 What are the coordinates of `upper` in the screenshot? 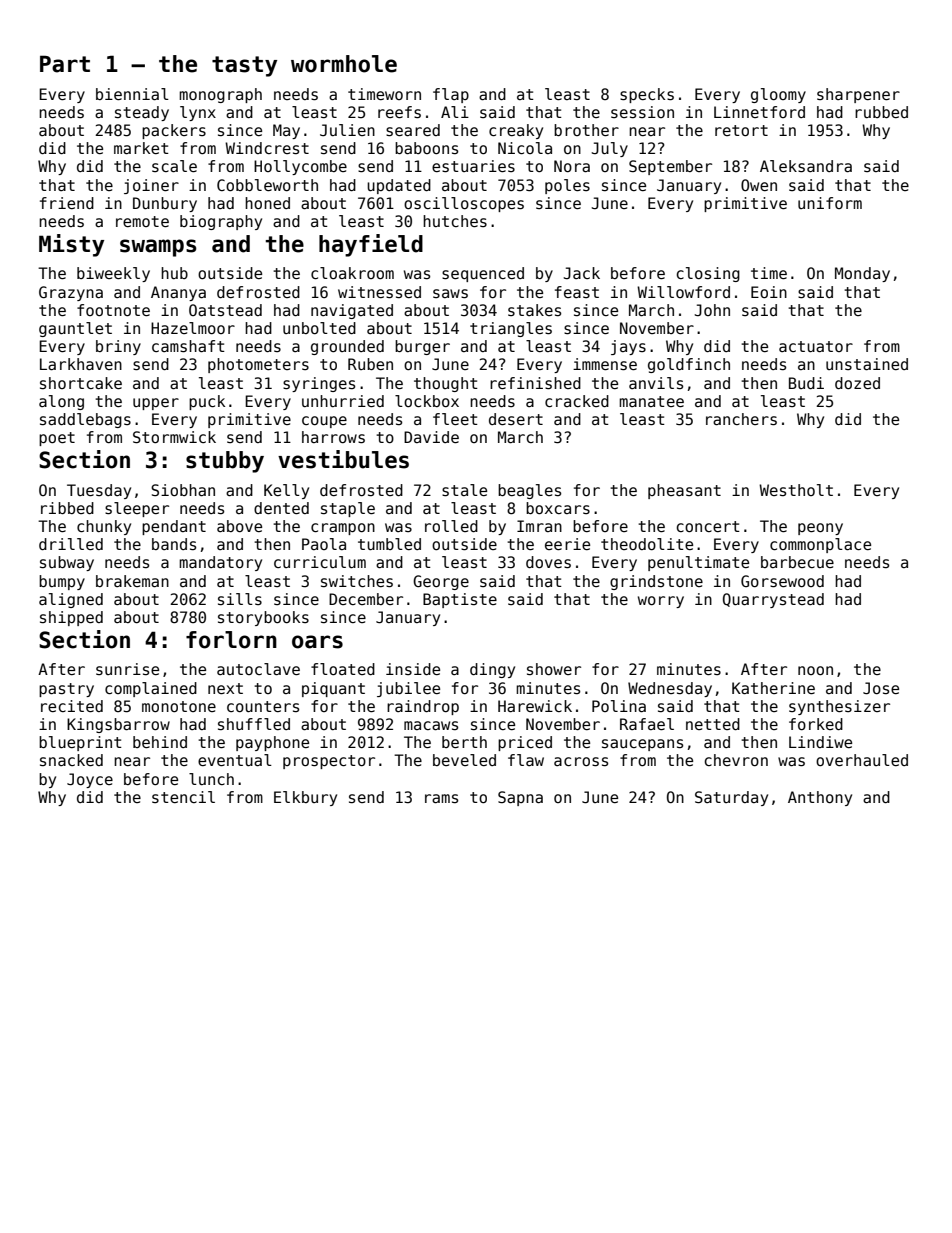 It's located at (156, 404).
